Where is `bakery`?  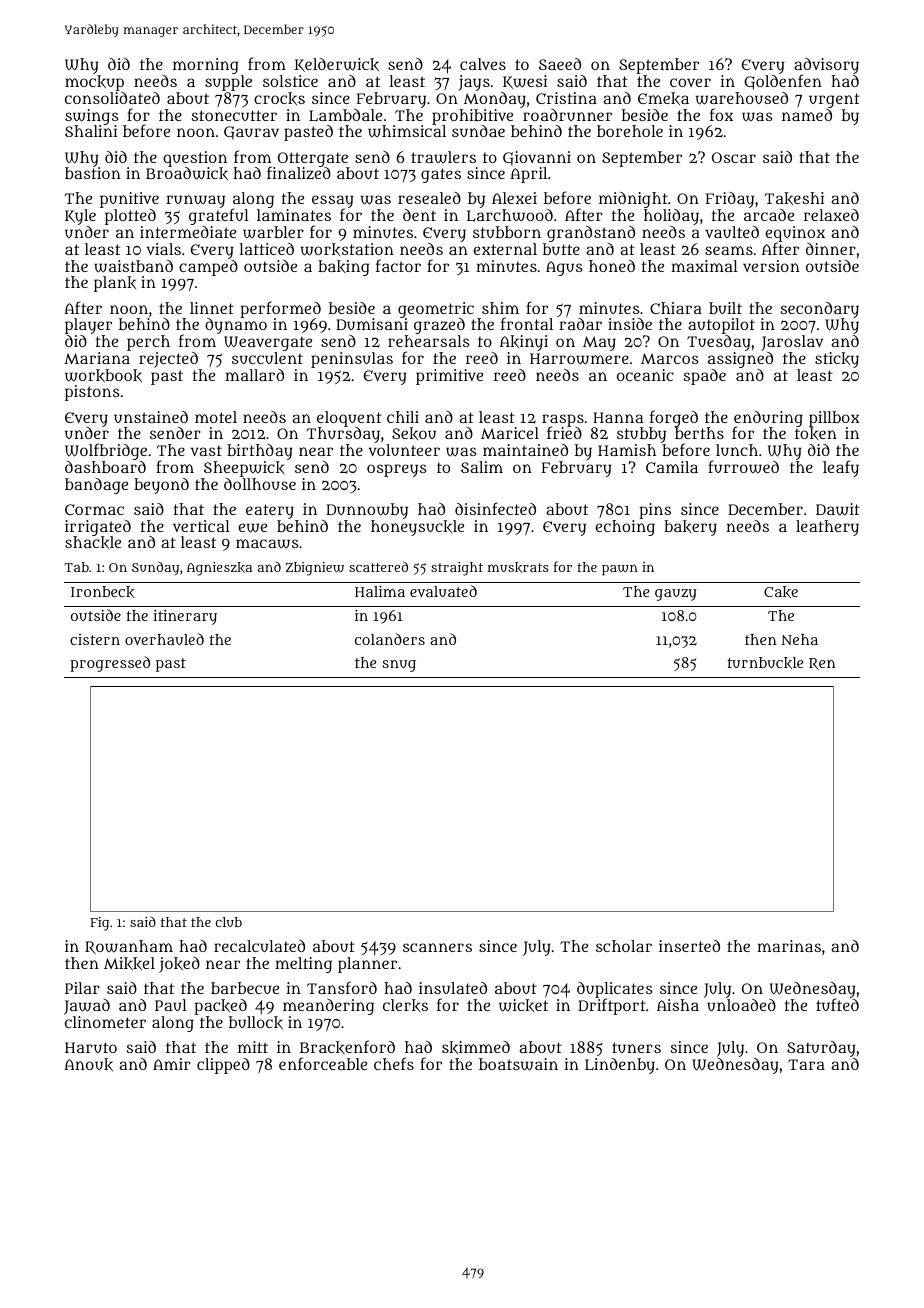
bakery is located at coordinates (690, 528).
